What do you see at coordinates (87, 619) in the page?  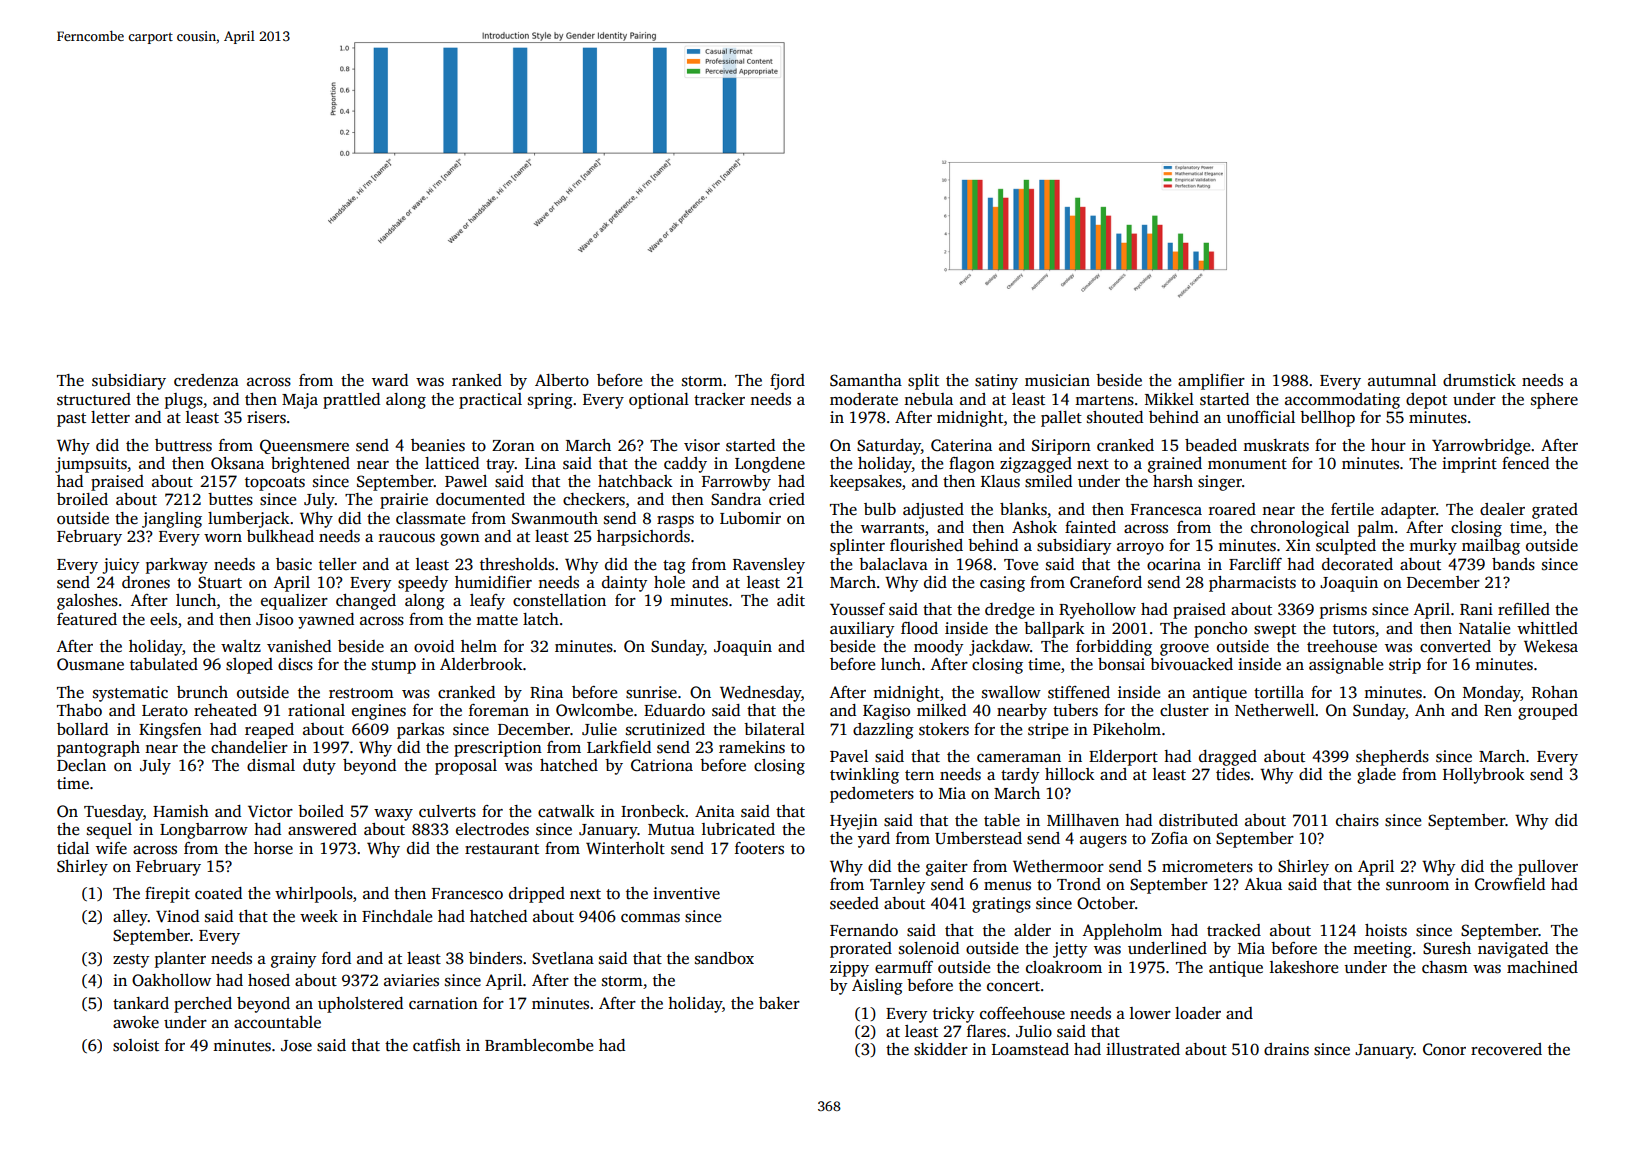 I see `featured` at bounding box center [87, 619].
